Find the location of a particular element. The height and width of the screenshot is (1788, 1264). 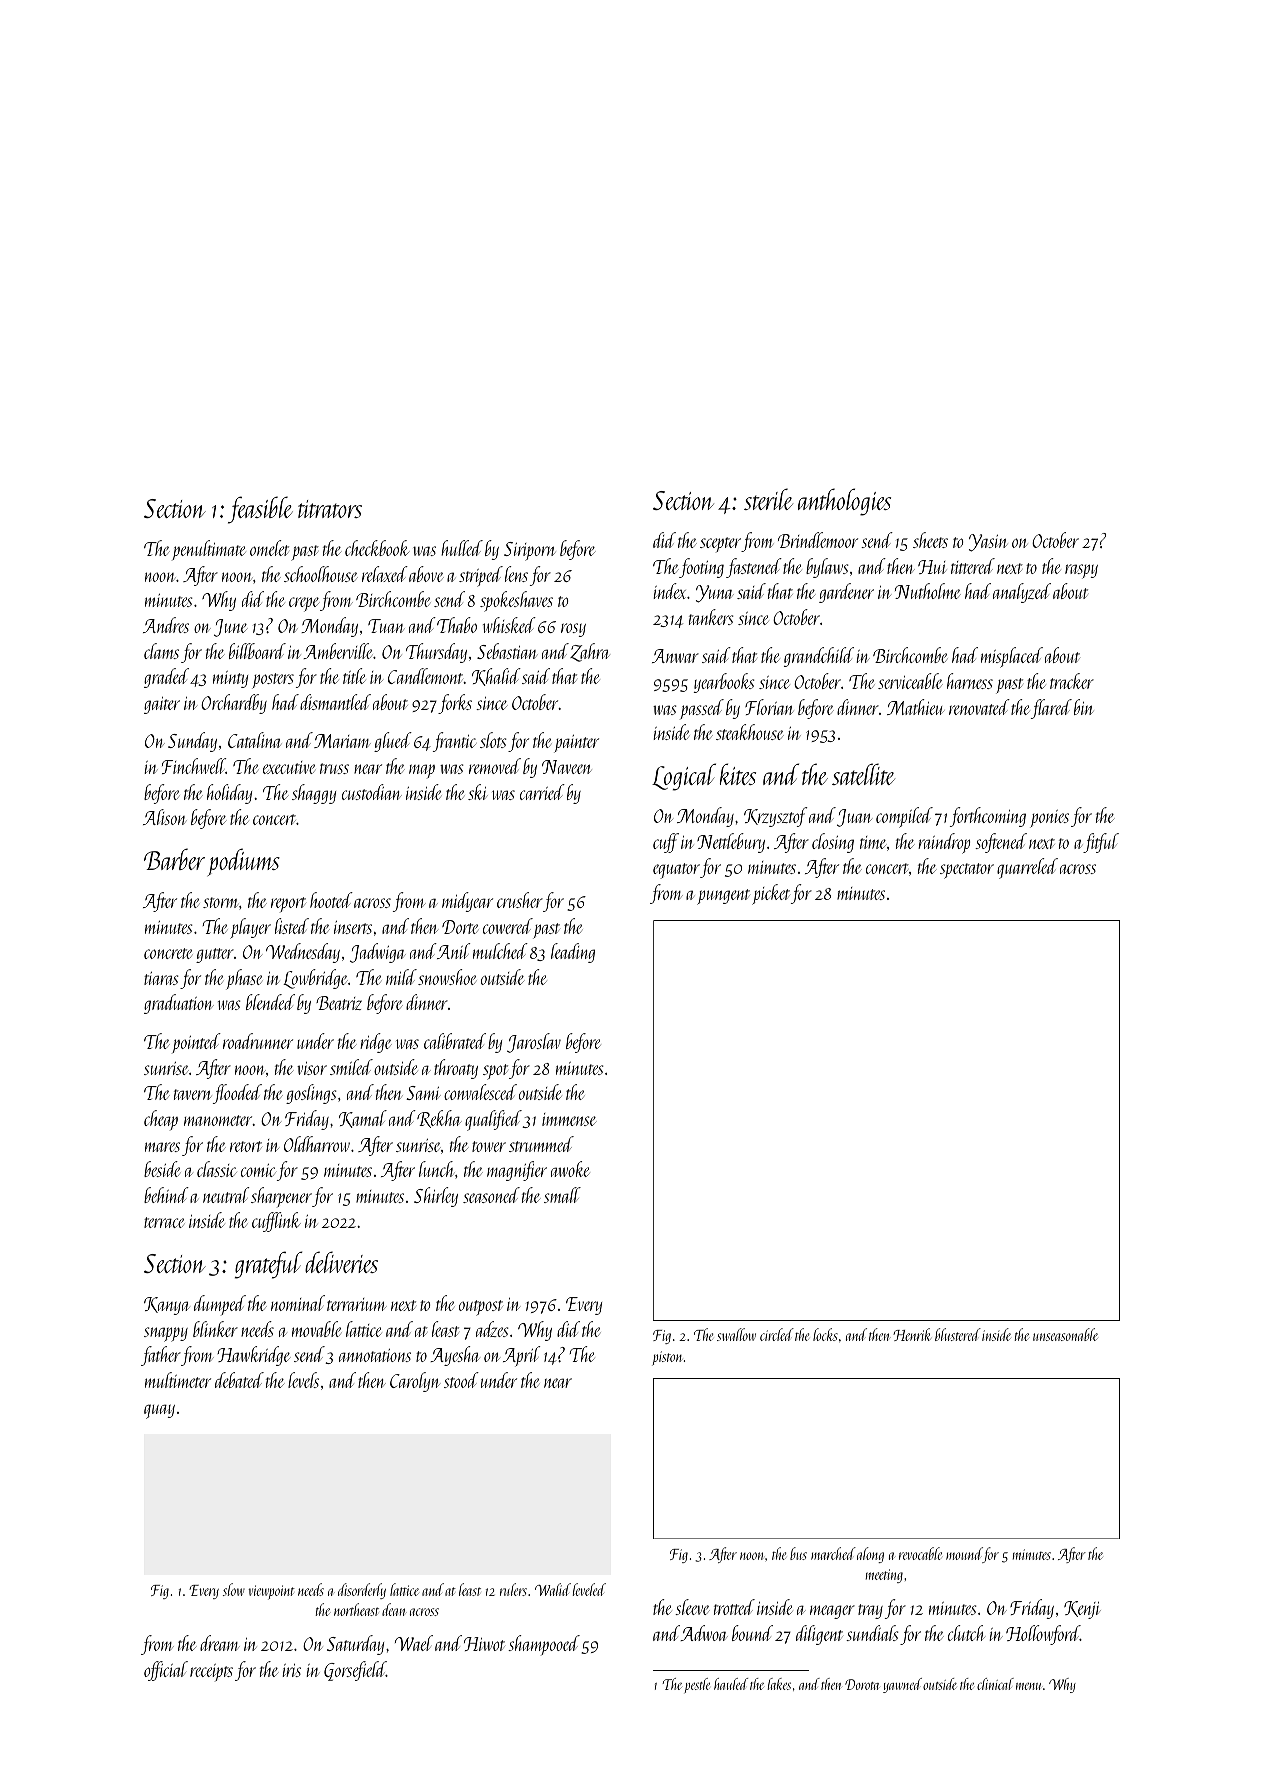

raspy is located at coordinates (1081, 571).
